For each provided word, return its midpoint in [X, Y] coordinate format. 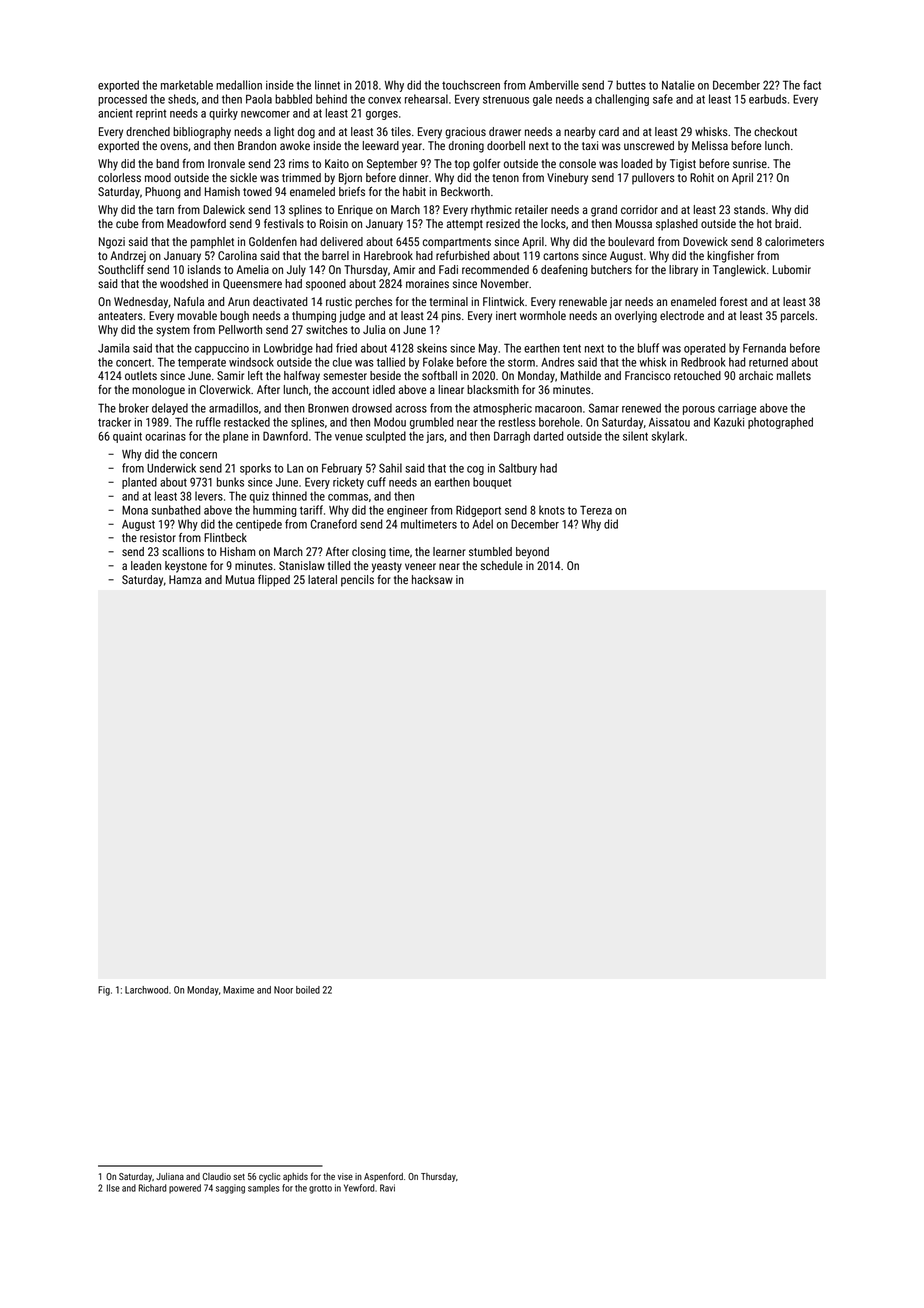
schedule [502, 565]
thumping [314, 317]
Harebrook [388, 255]
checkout [775, 131]
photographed [780, 423]
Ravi [387, 1188]
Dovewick [705, 241]
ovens [174, 146]
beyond [532, 553]
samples [264, 1188]
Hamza [185, 579]
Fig [104, 991]
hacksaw [432, 579]
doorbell [506, 145]
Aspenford [383, 1177]
